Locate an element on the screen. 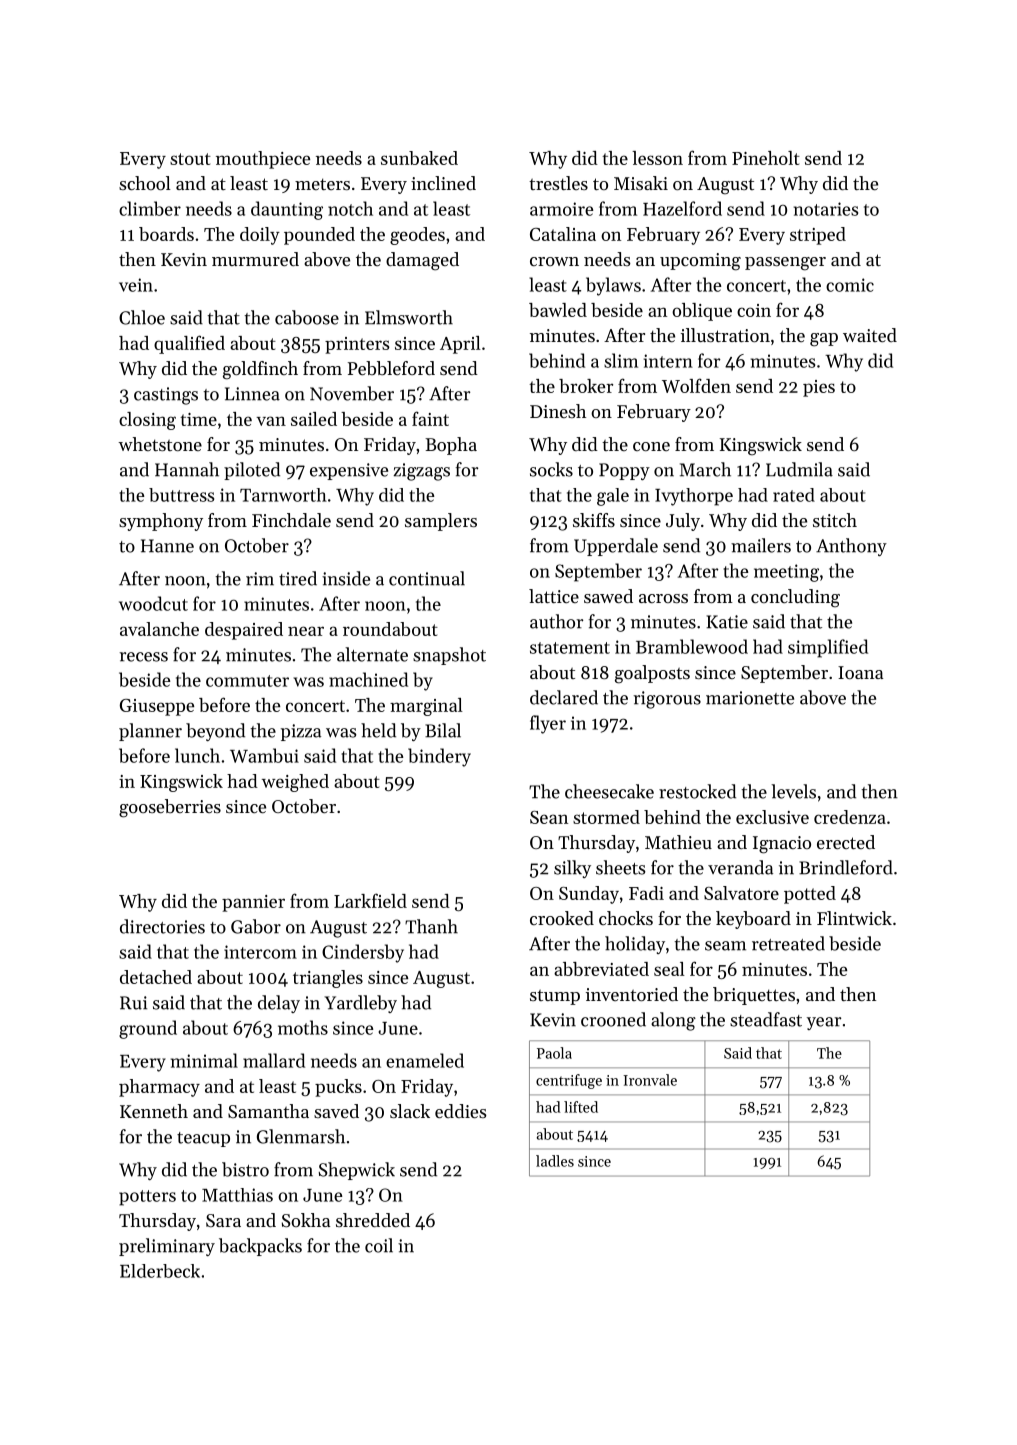 The width and height of the screenshot is (1017, 1445). marionette is located at coordinates (750, 698).
